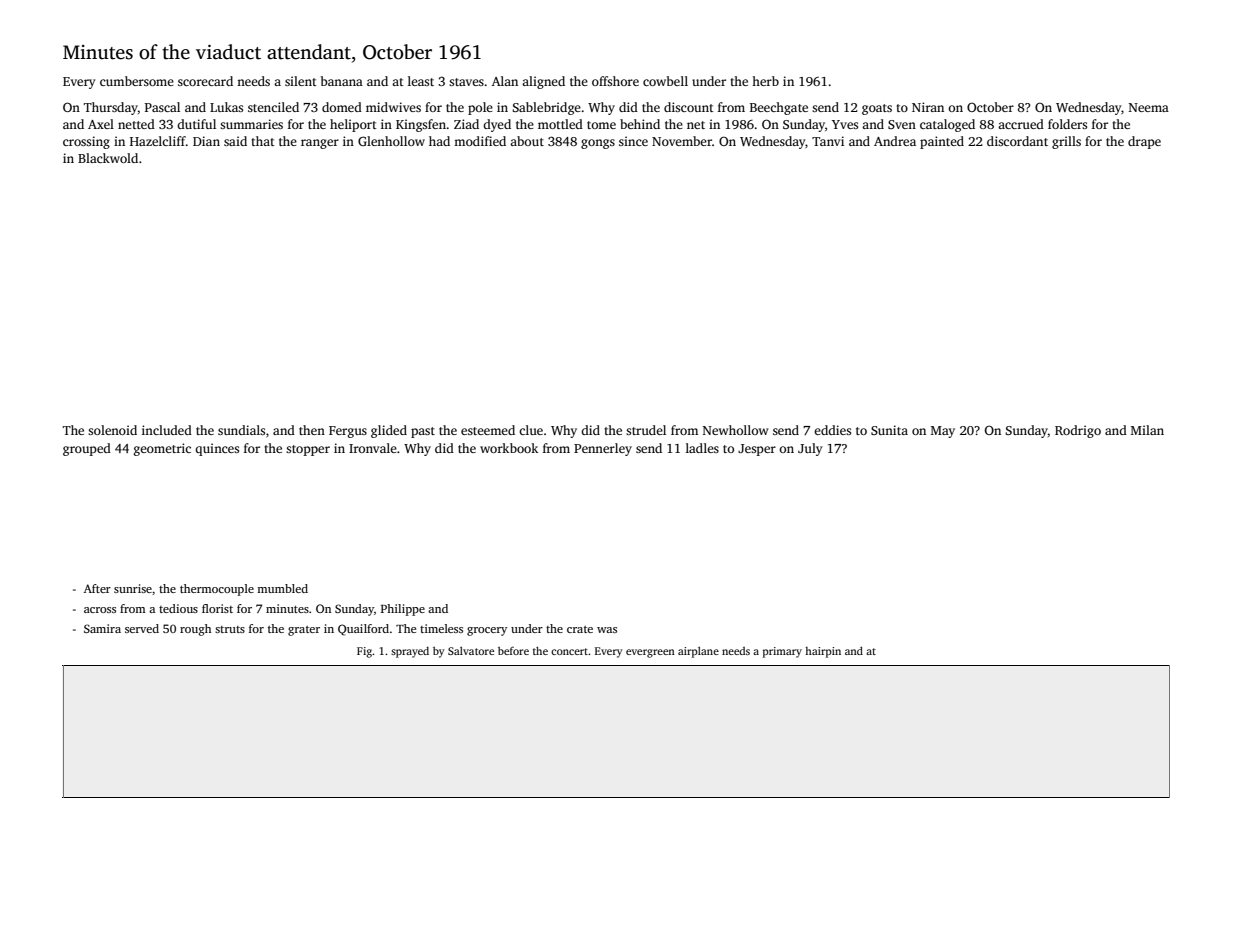 This screenshot has width=1233, height=952. Describe the element at coordinates (845, 124) in the screenshot. I see `Yves` at that location.
